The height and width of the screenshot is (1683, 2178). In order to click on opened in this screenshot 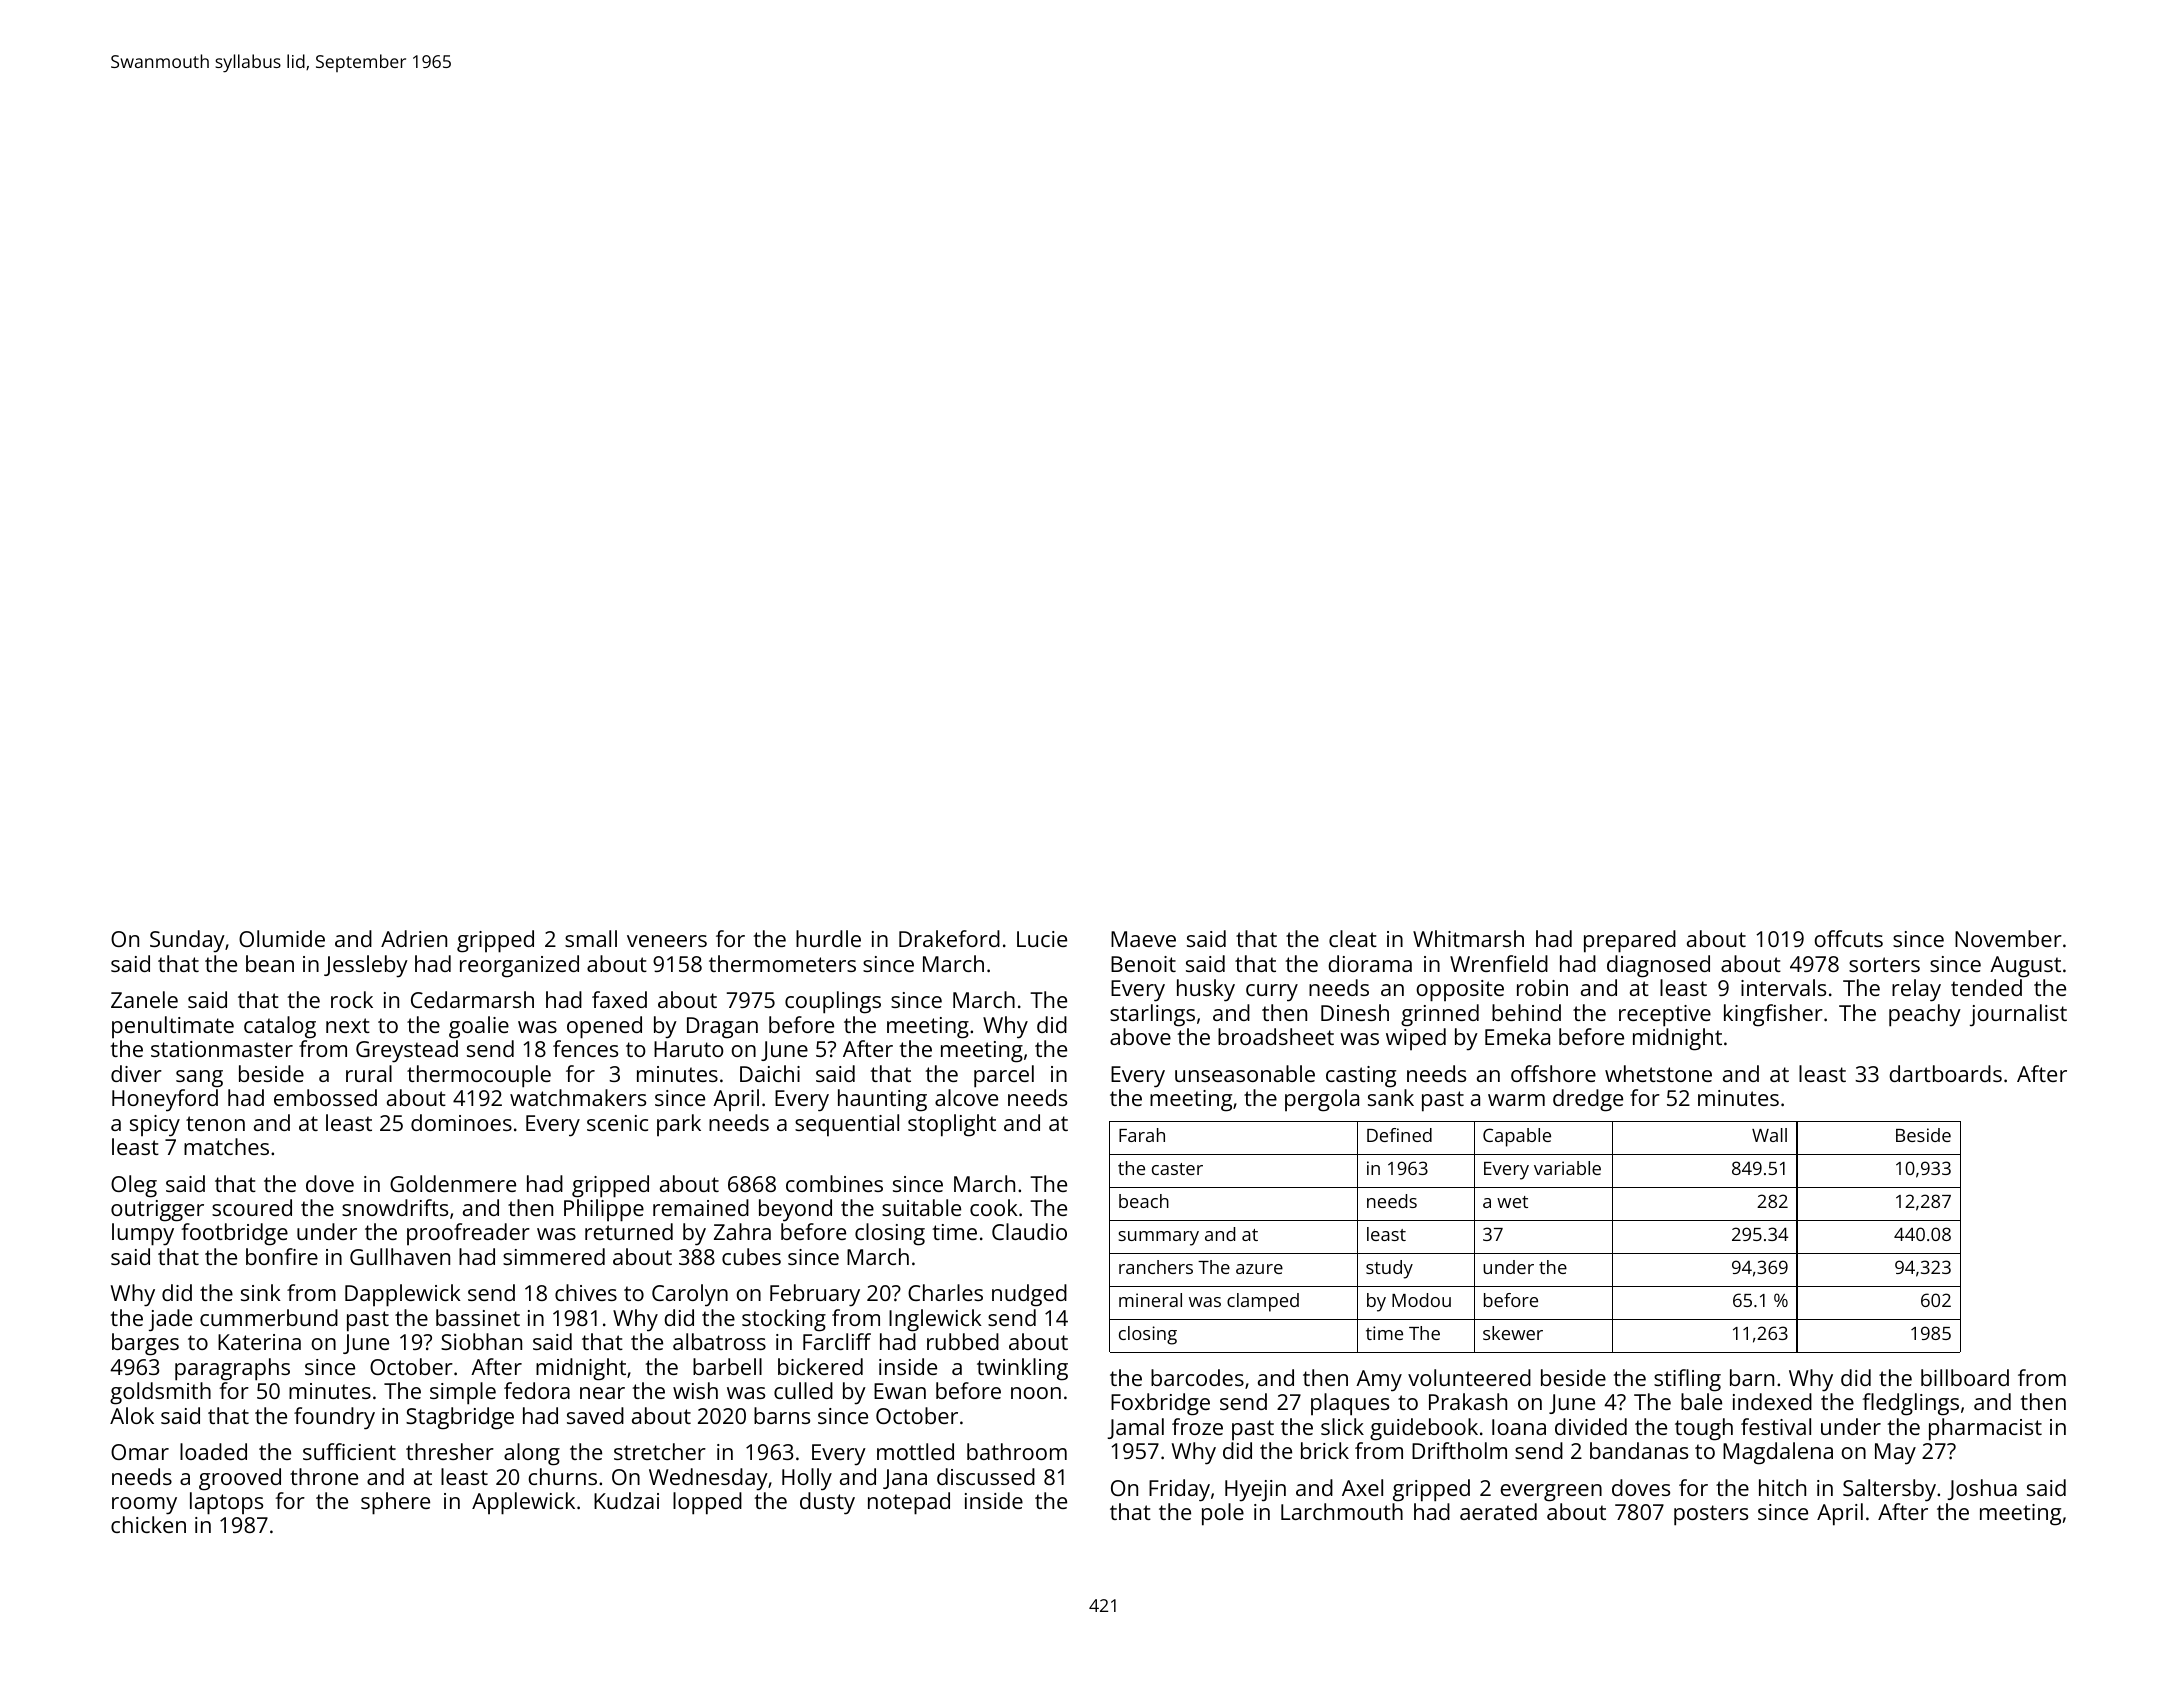, I will do `click(604, 1027)`.
